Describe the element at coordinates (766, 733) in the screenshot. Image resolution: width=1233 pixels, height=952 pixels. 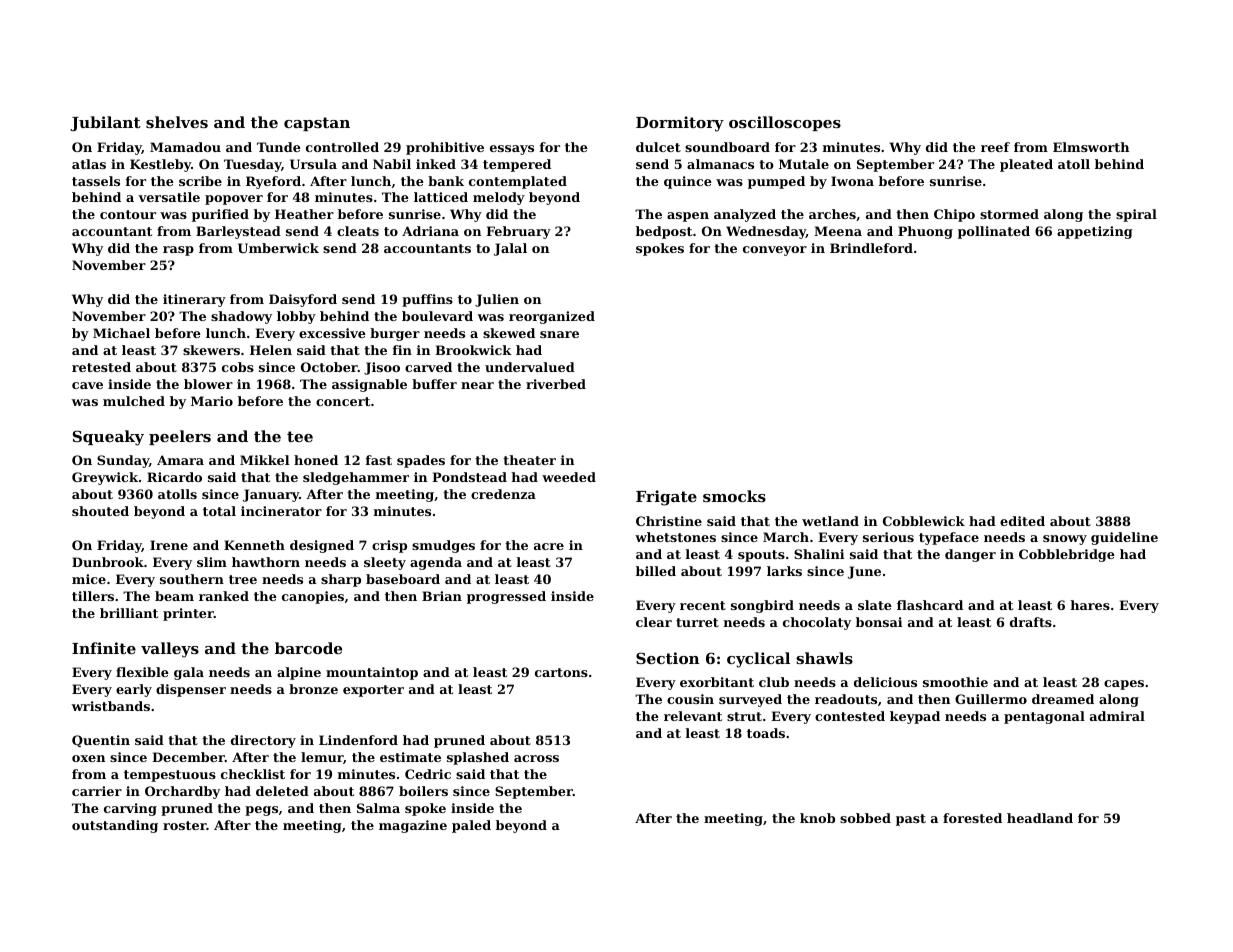
I see `toads` at that location.
